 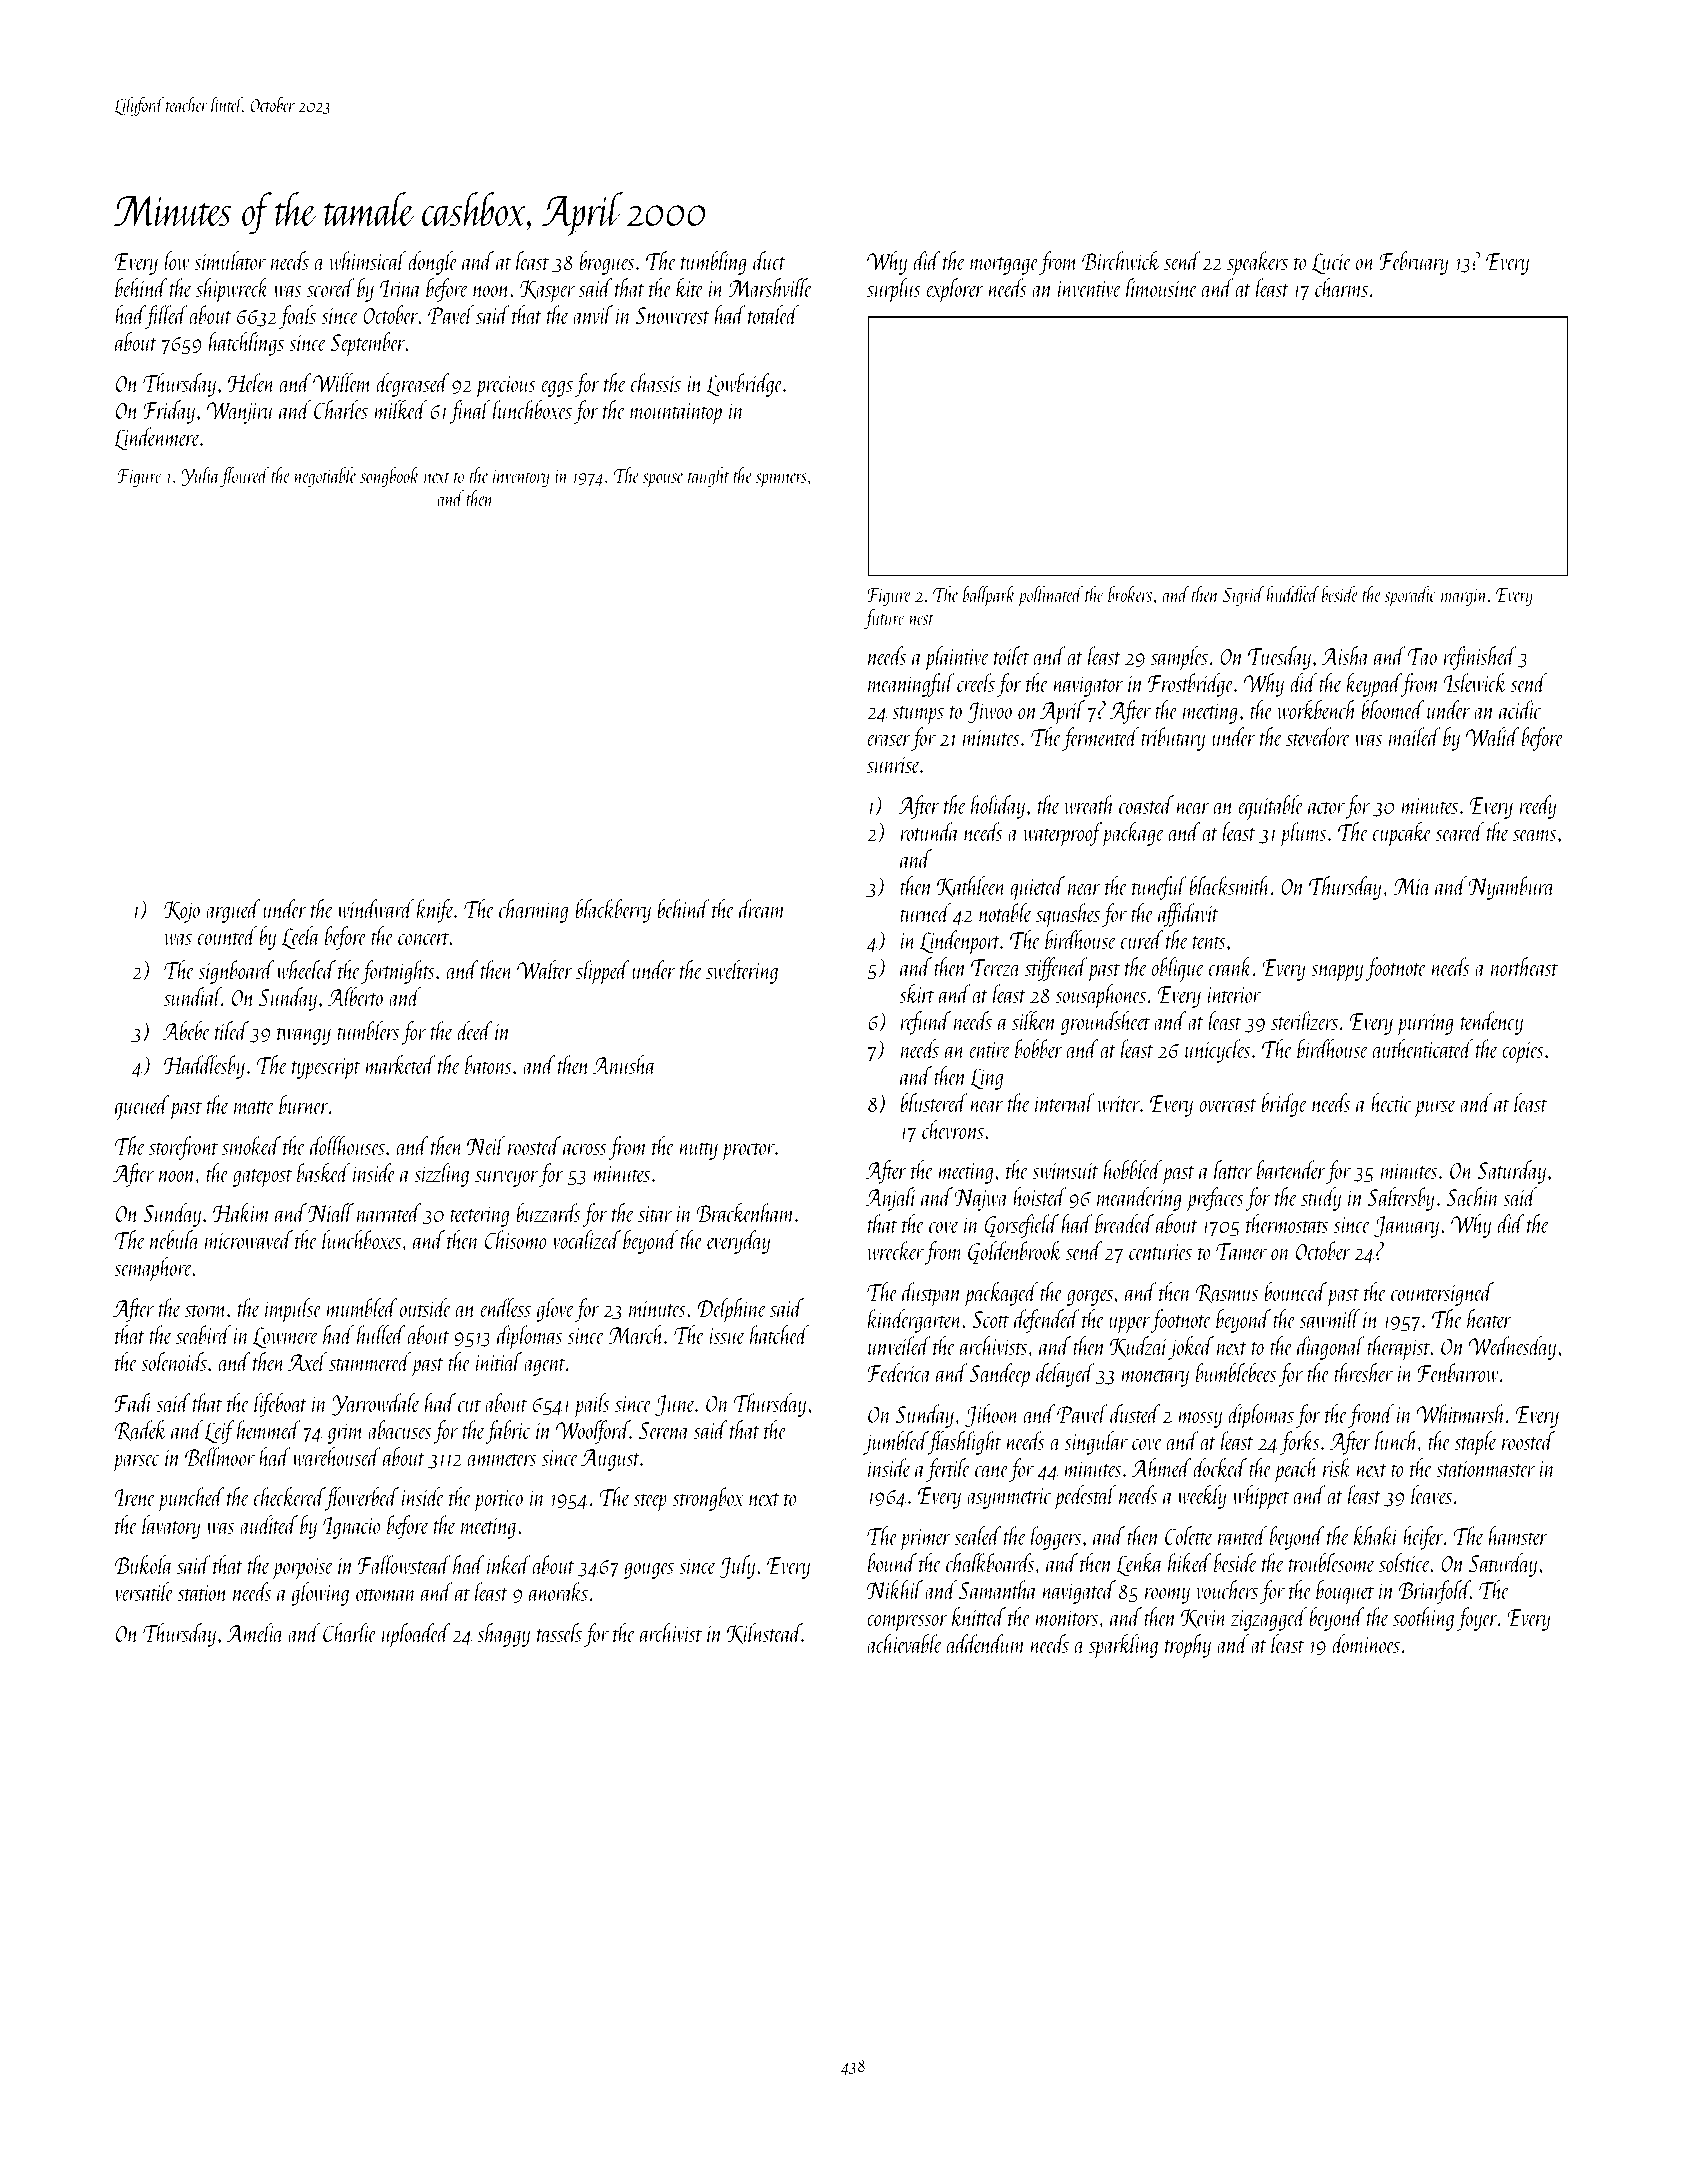 I want to click on hatched, so click(x=779, y=1334).
